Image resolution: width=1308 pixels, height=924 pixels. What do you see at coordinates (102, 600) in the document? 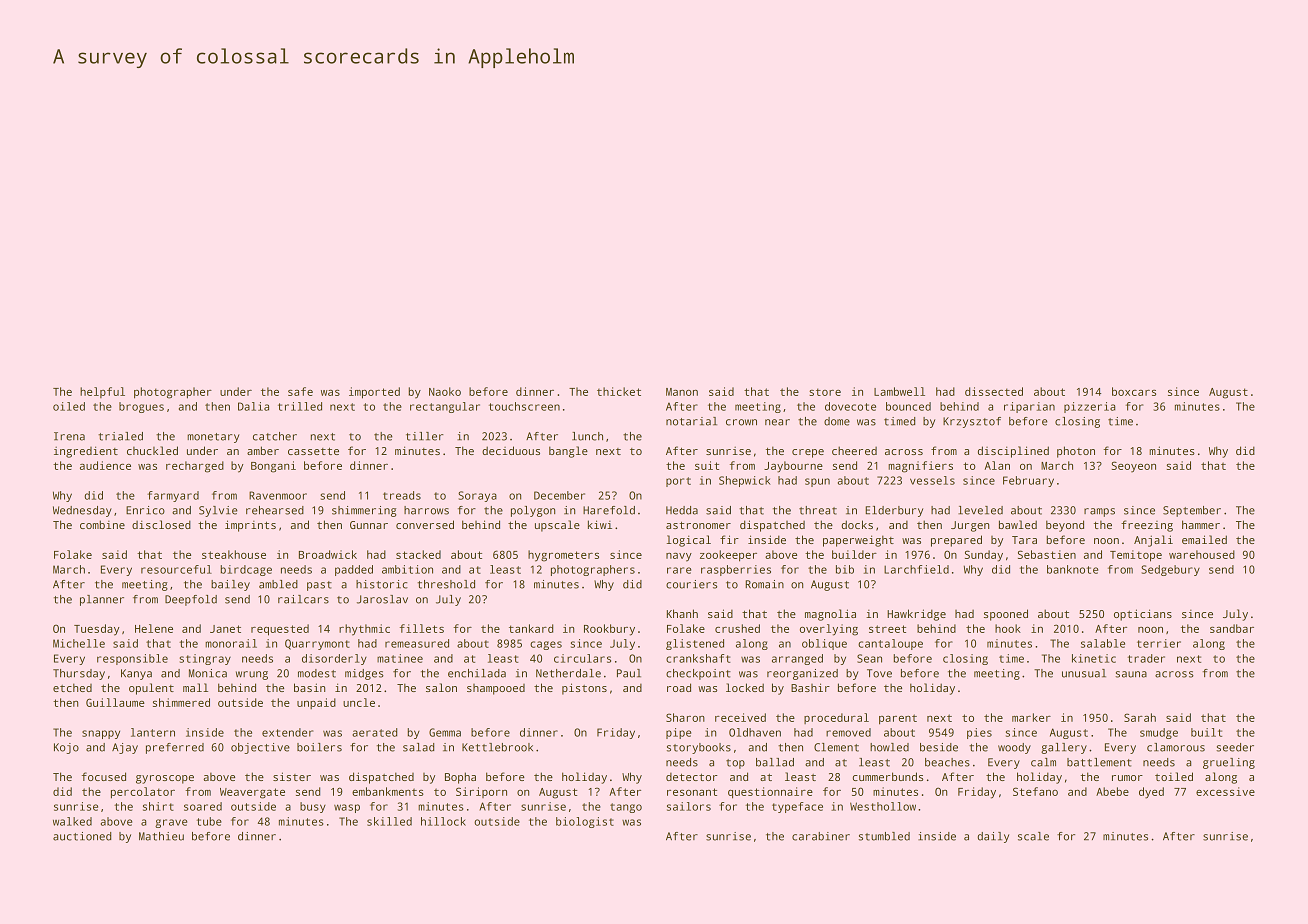
I see `planner` at bounding box center [102, 600].
